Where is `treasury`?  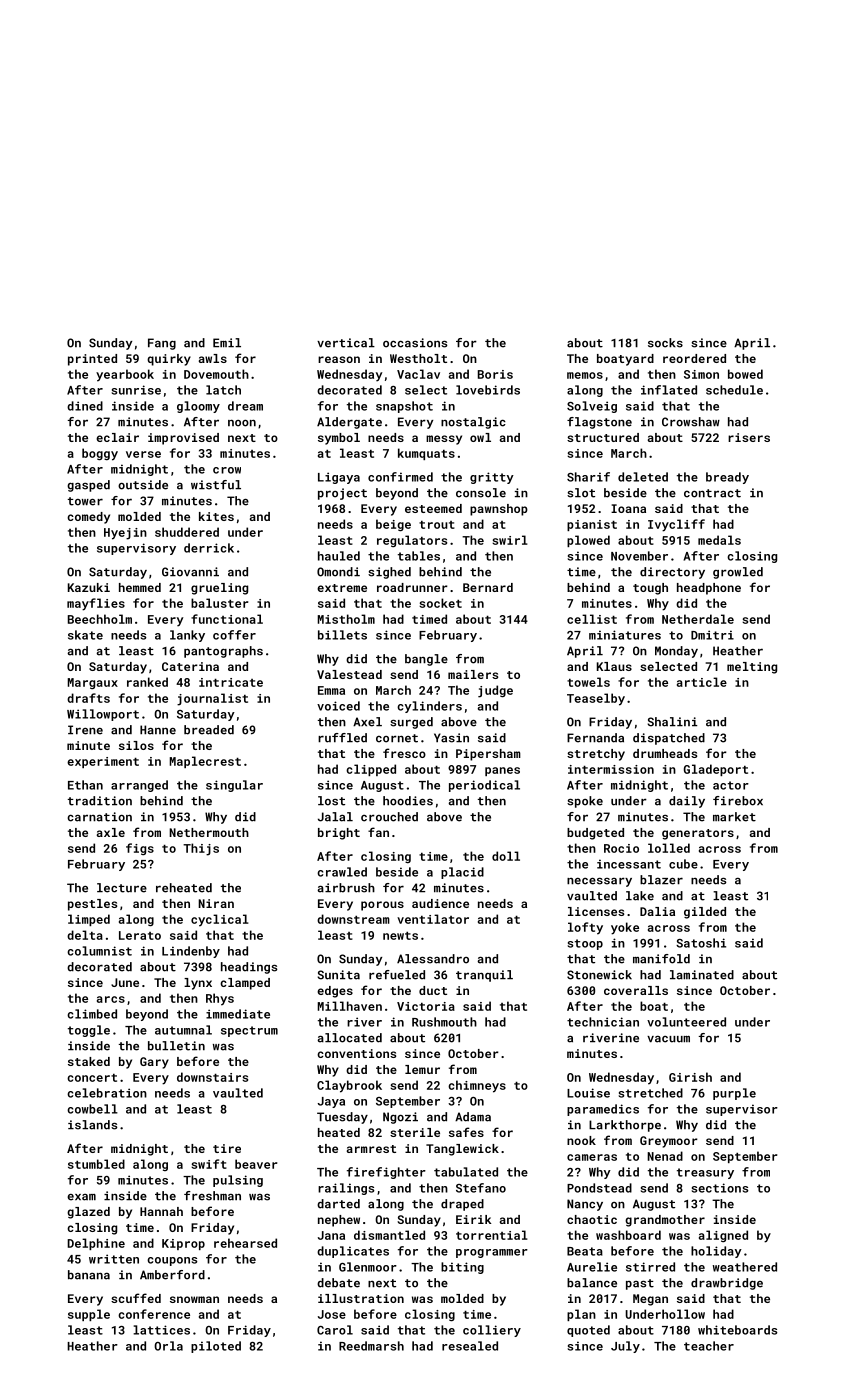 treasury is located at coordinates (705, 1173).
